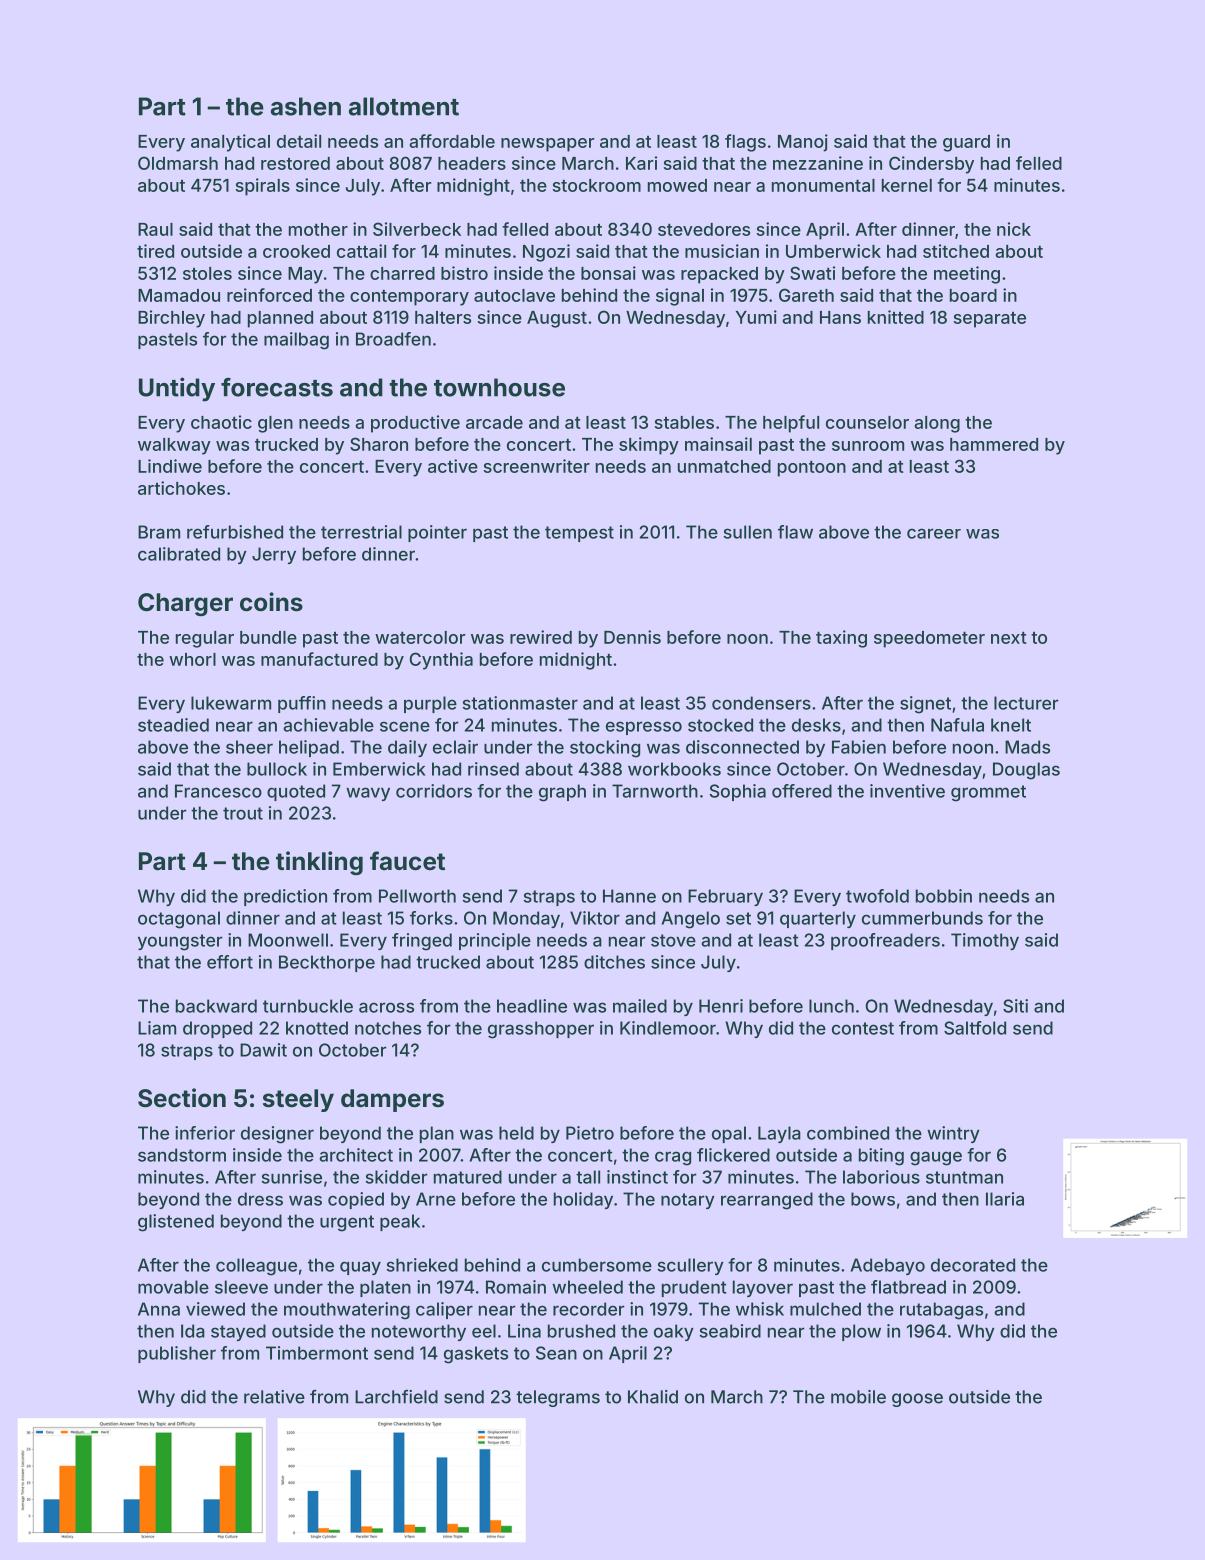 The image size is (1205, 1560). What do you see at coordinates (360, 1268) in the image?
I see `quay` at bounding box center [360, 1268].
